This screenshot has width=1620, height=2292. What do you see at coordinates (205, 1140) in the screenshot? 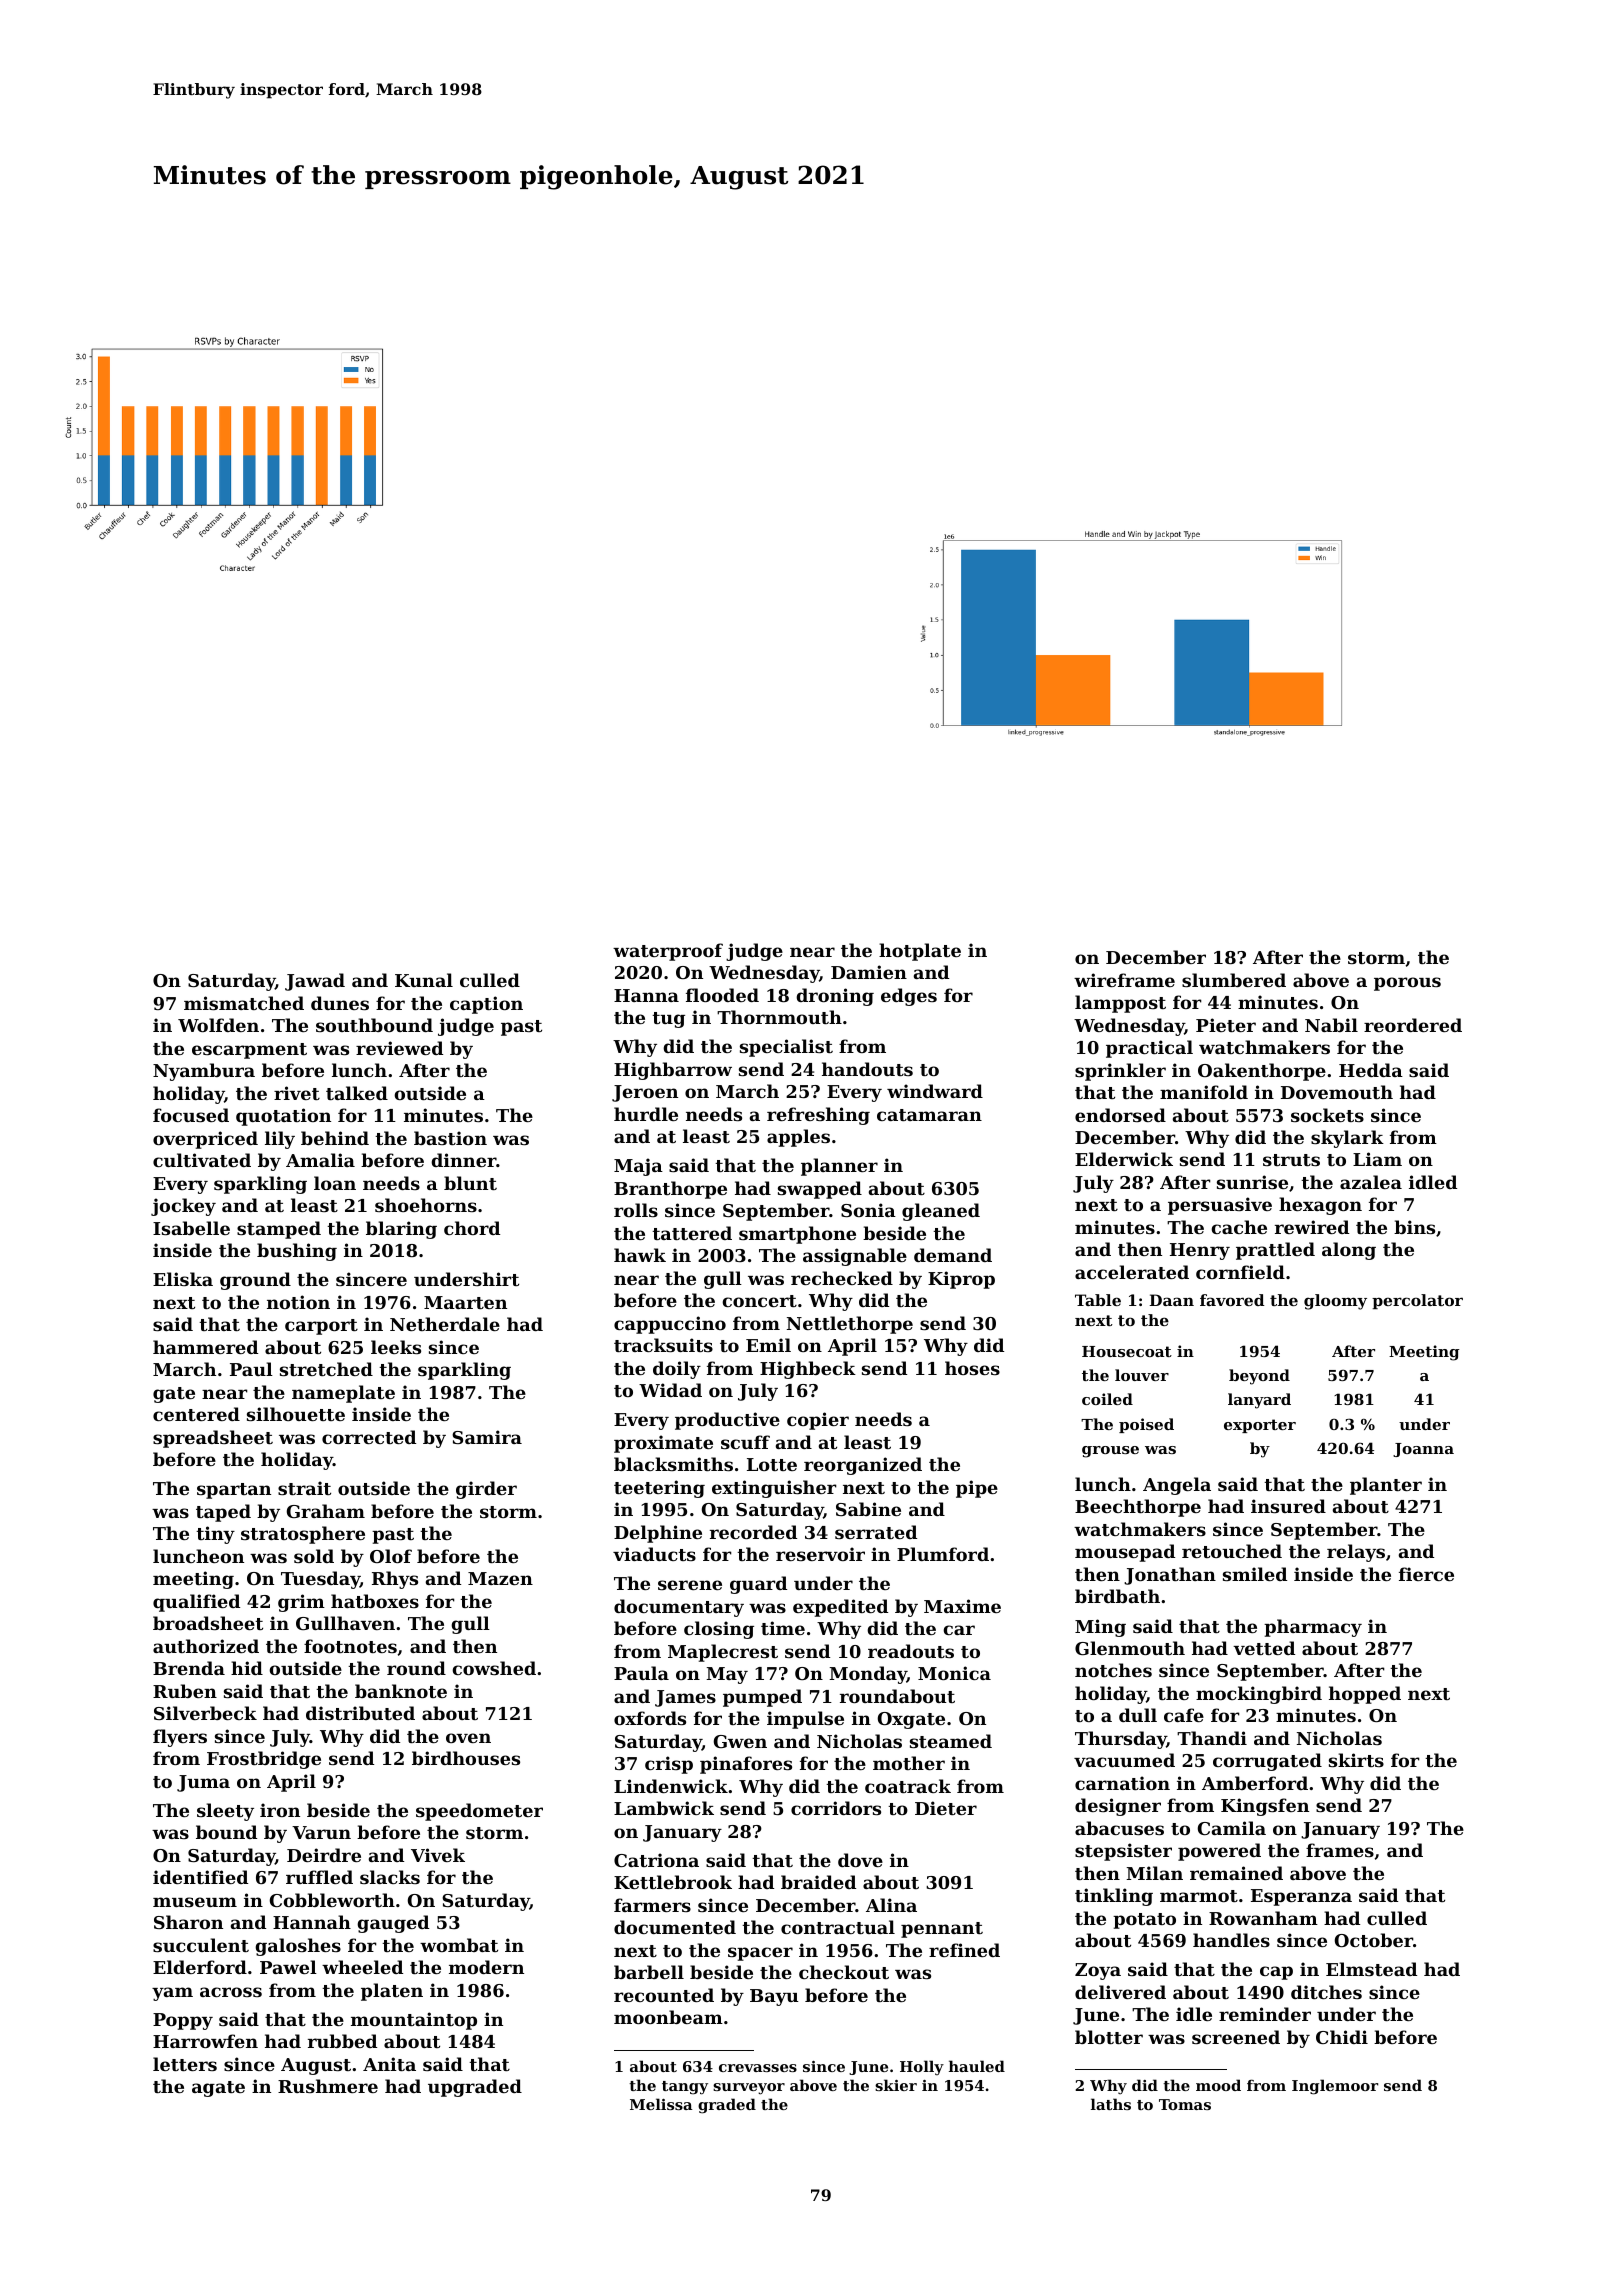
I see `overpriced` at bounding box center [205, 1140].
